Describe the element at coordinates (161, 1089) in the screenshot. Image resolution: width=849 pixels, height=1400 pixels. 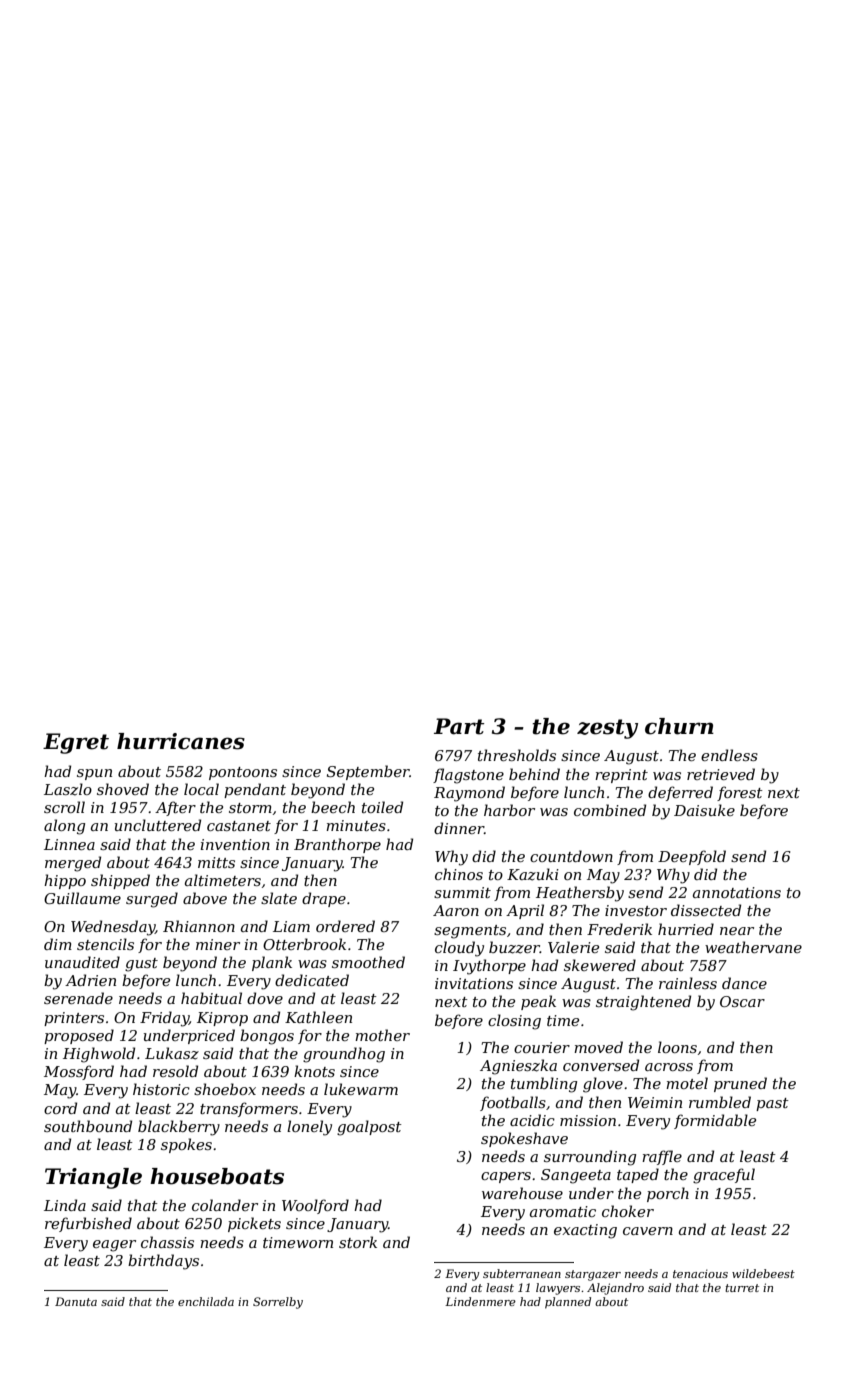
I see `historic` at that location.
